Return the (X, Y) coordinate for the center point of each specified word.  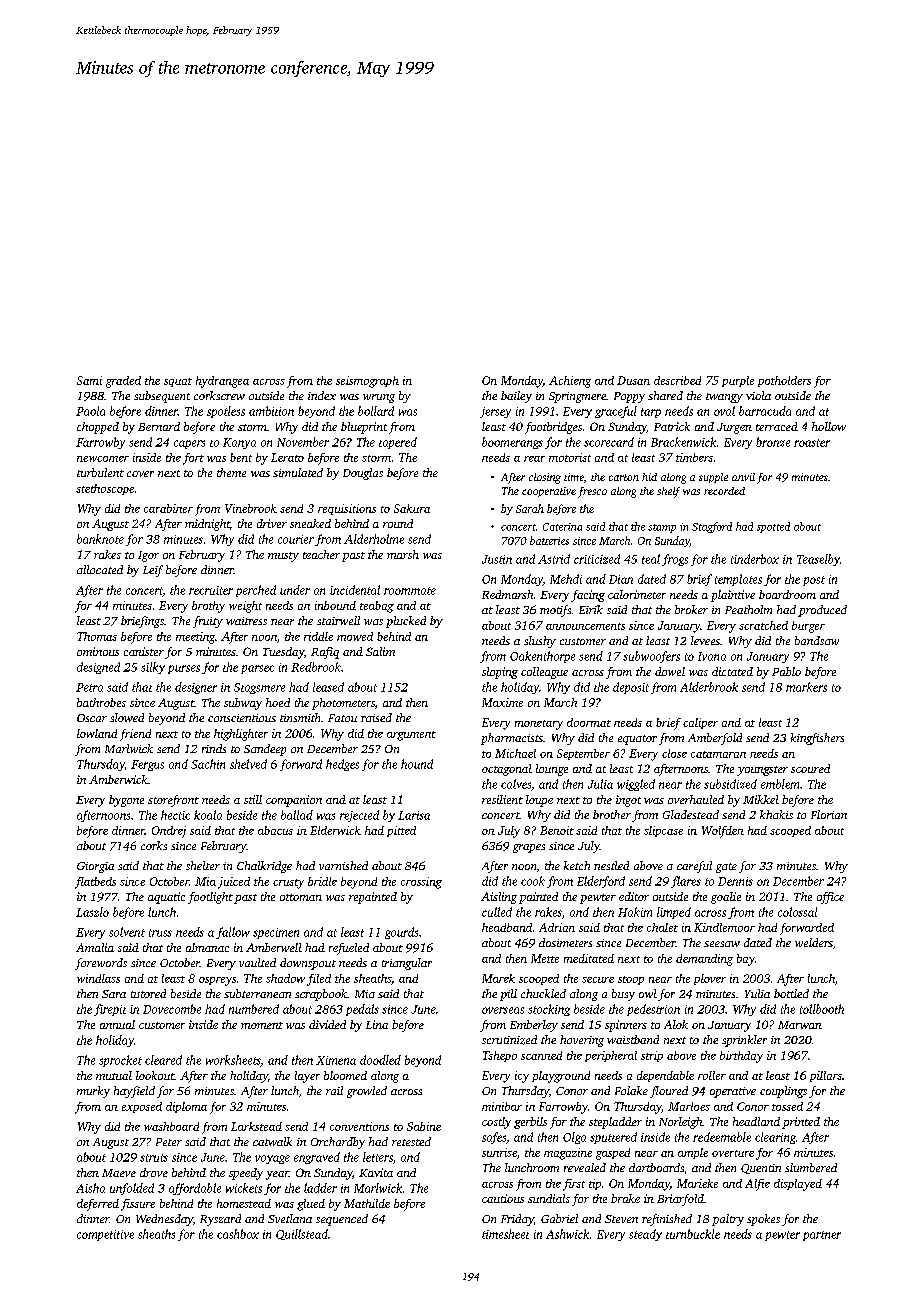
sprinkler (744, 1041)
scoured (810, 768)
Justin (497, 559)
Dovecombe (172, 1009)
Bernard (159, 426)
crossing (421, 883)
